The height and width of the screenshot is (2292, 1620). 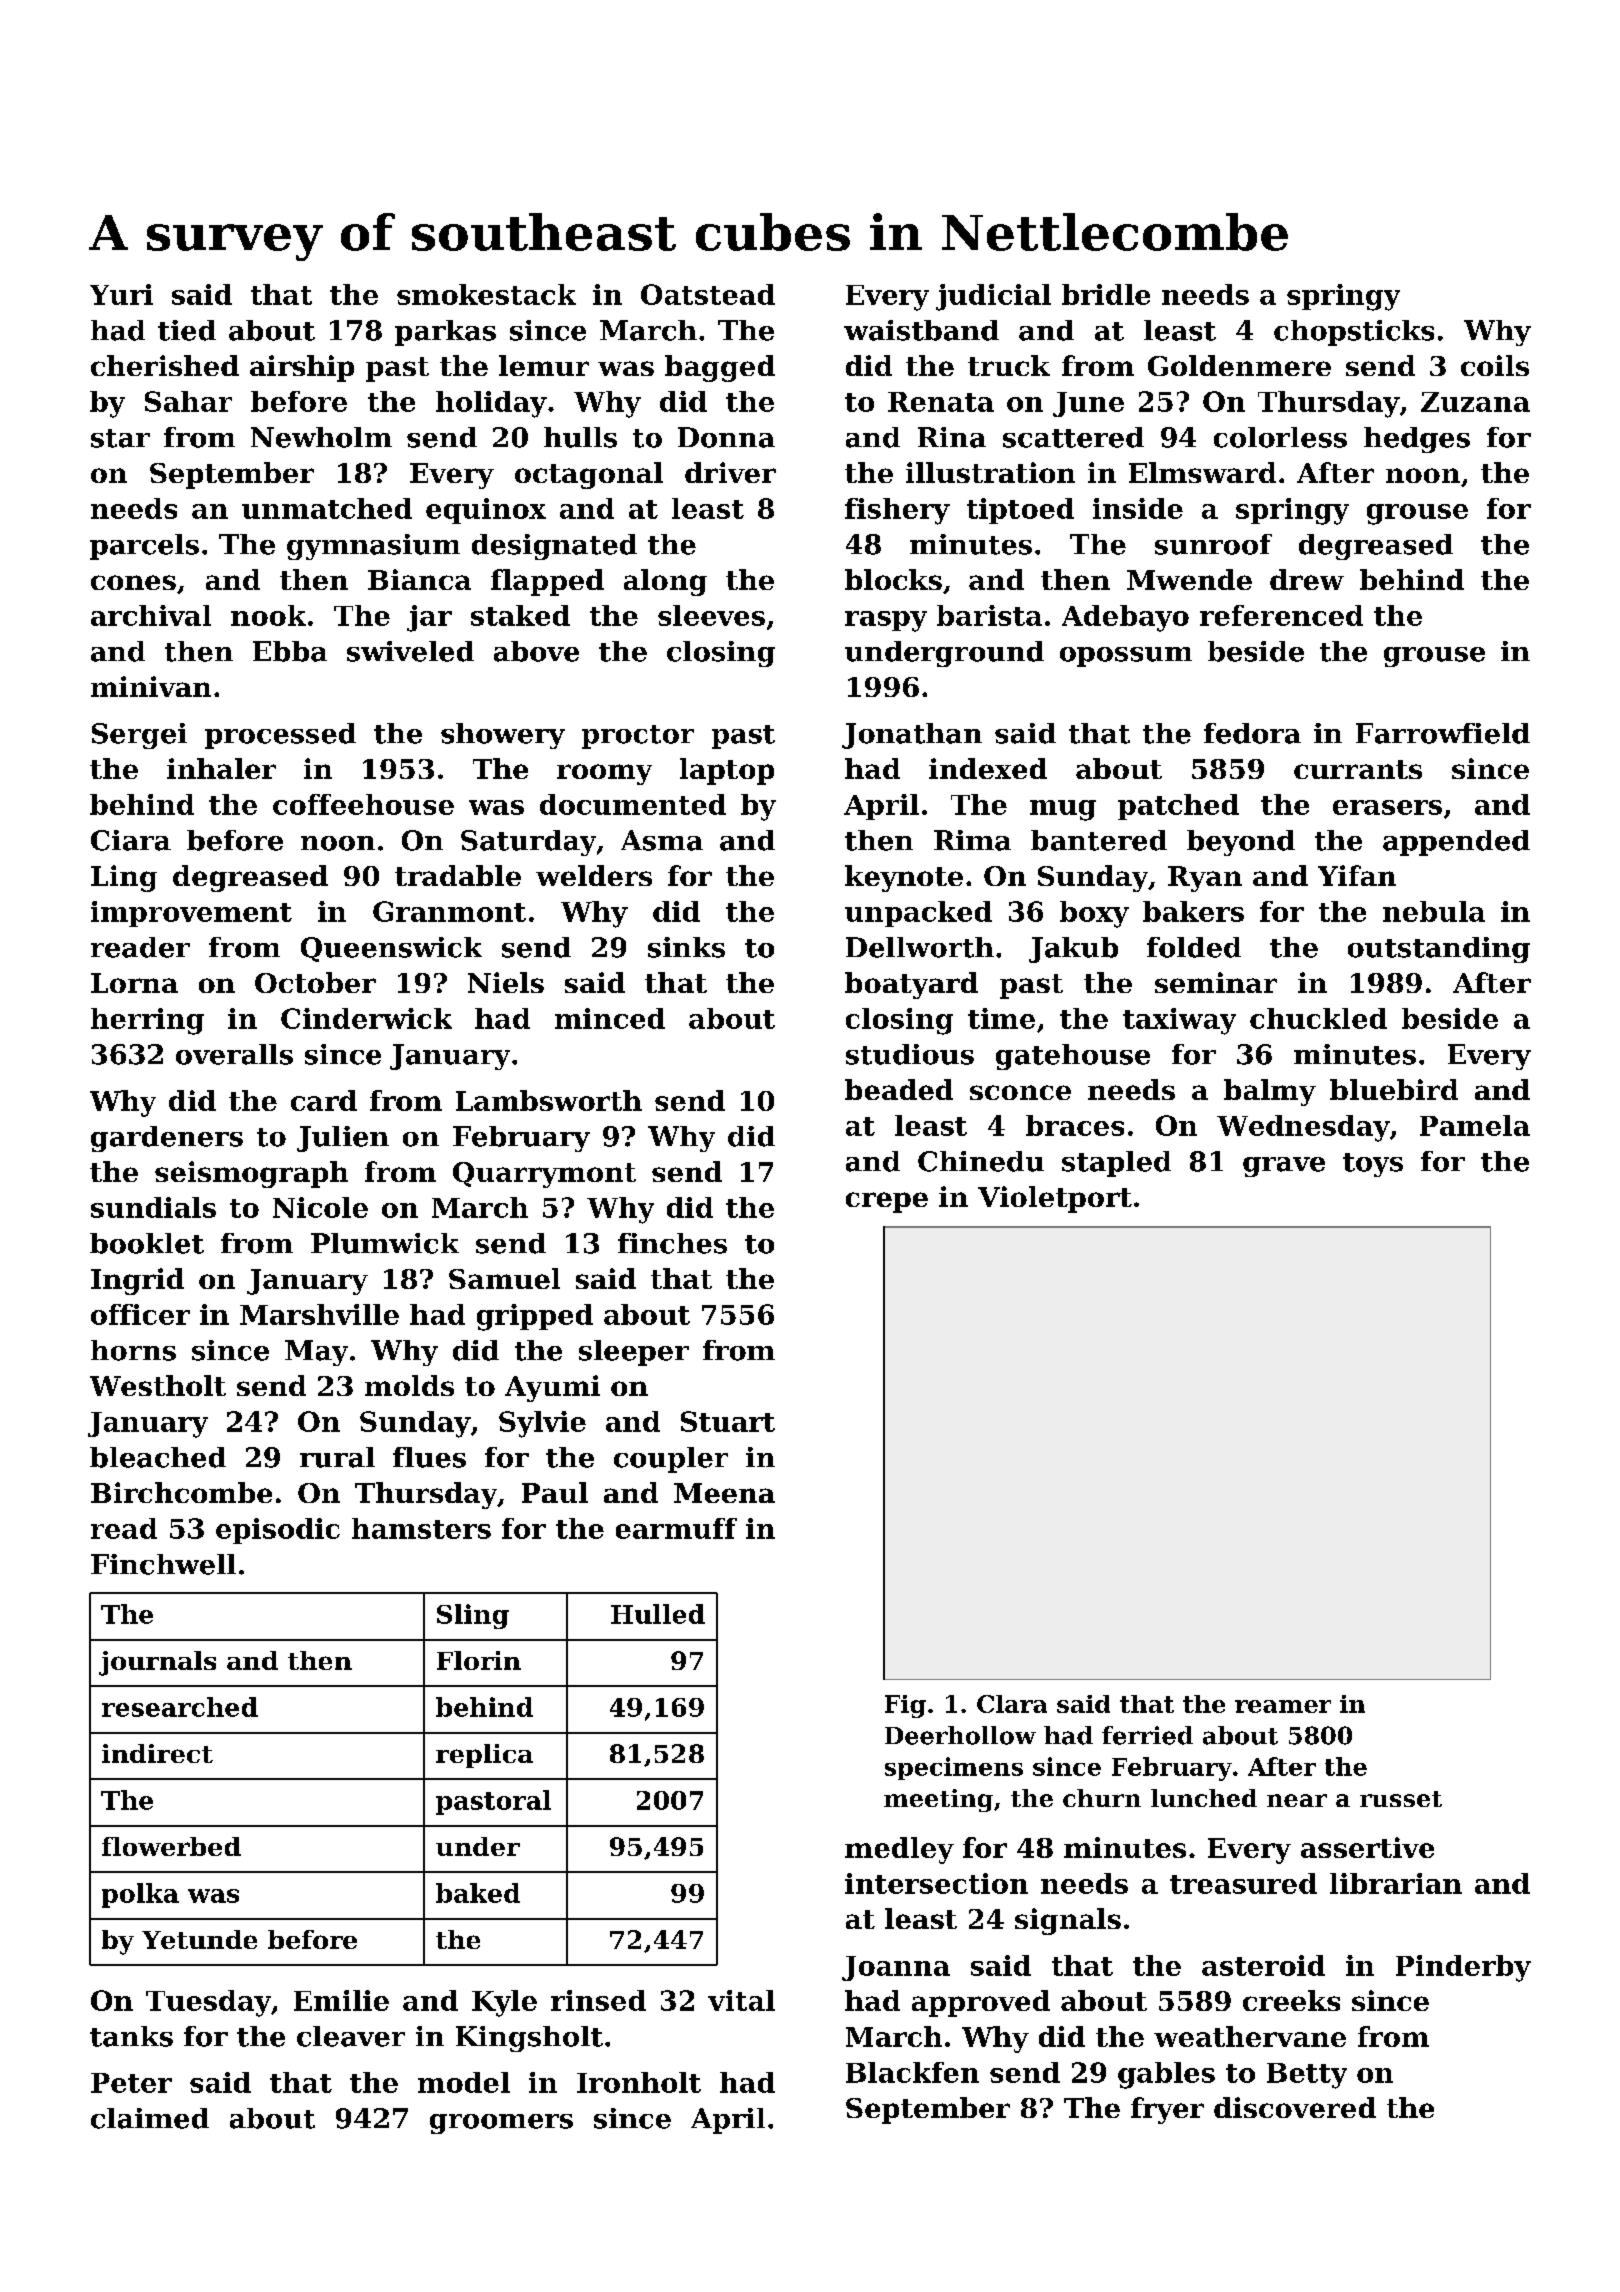 What do you see at coordinates (366, 1018) in the screenshot?
I see `Cinderwick` at bounding box center [366, 1018].
